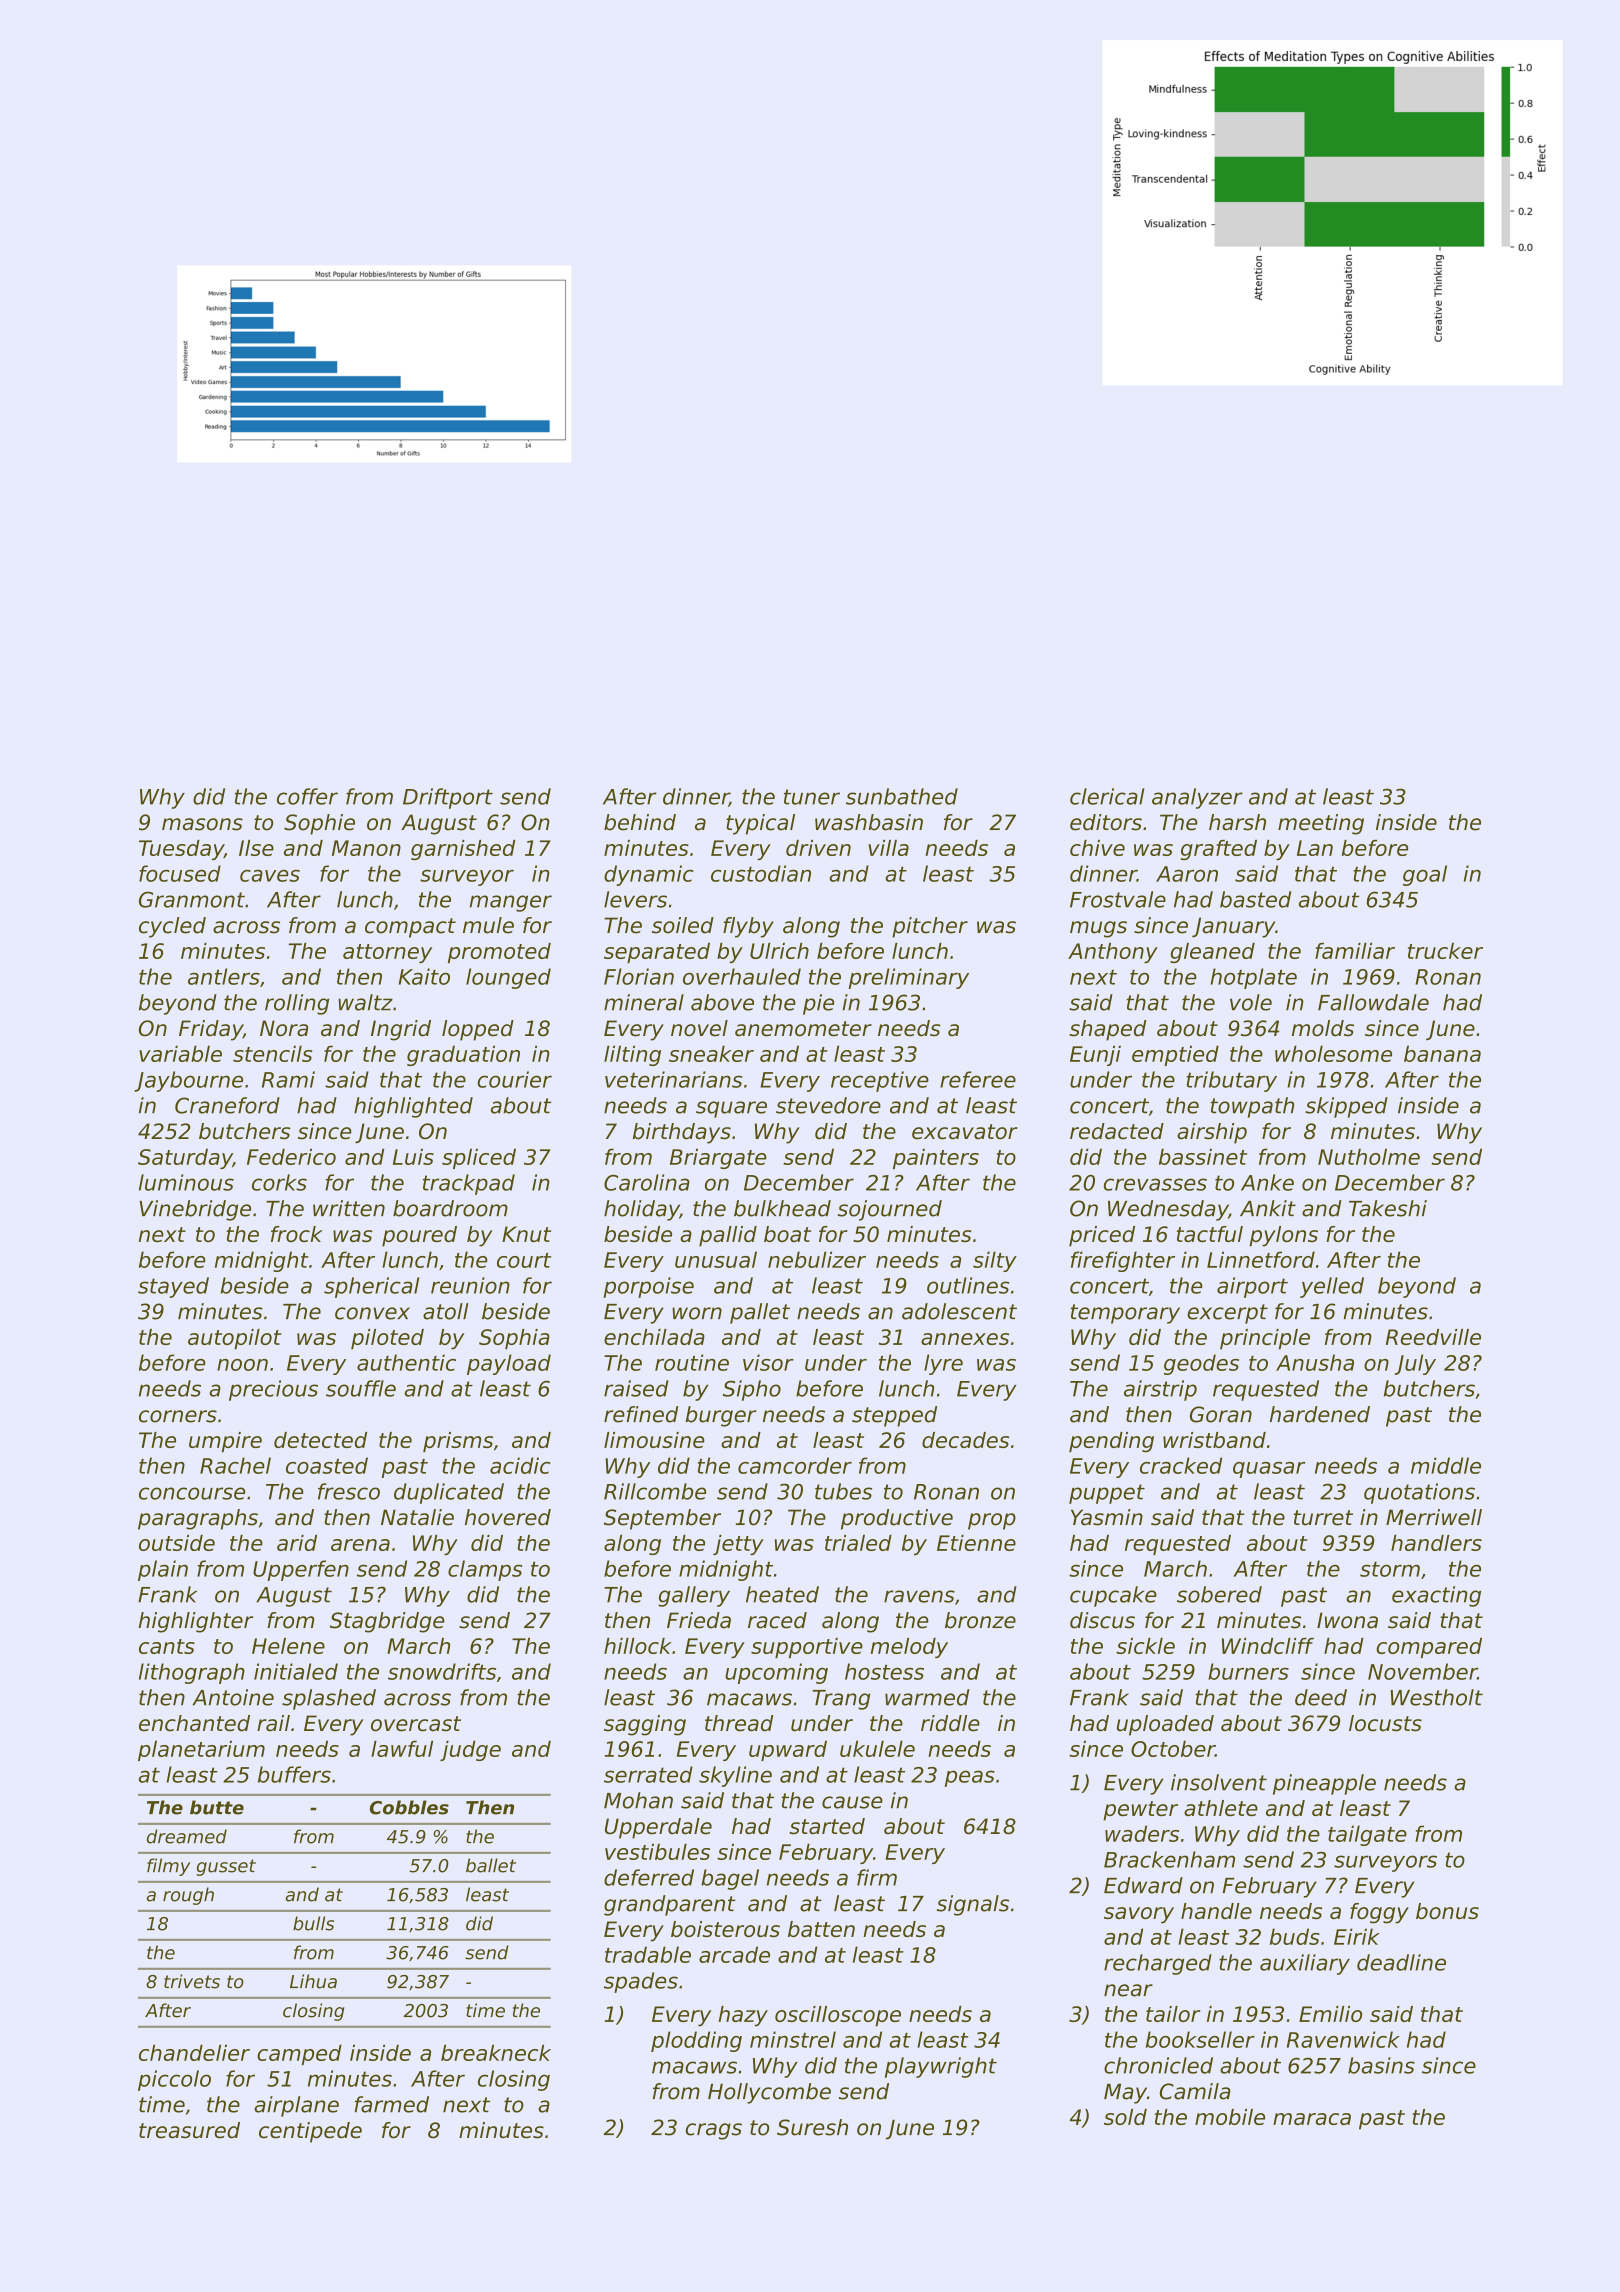 Image resolution: width=1620 pixels, height=2292 pixels. I want to click on coffer, so click(307, 796).
